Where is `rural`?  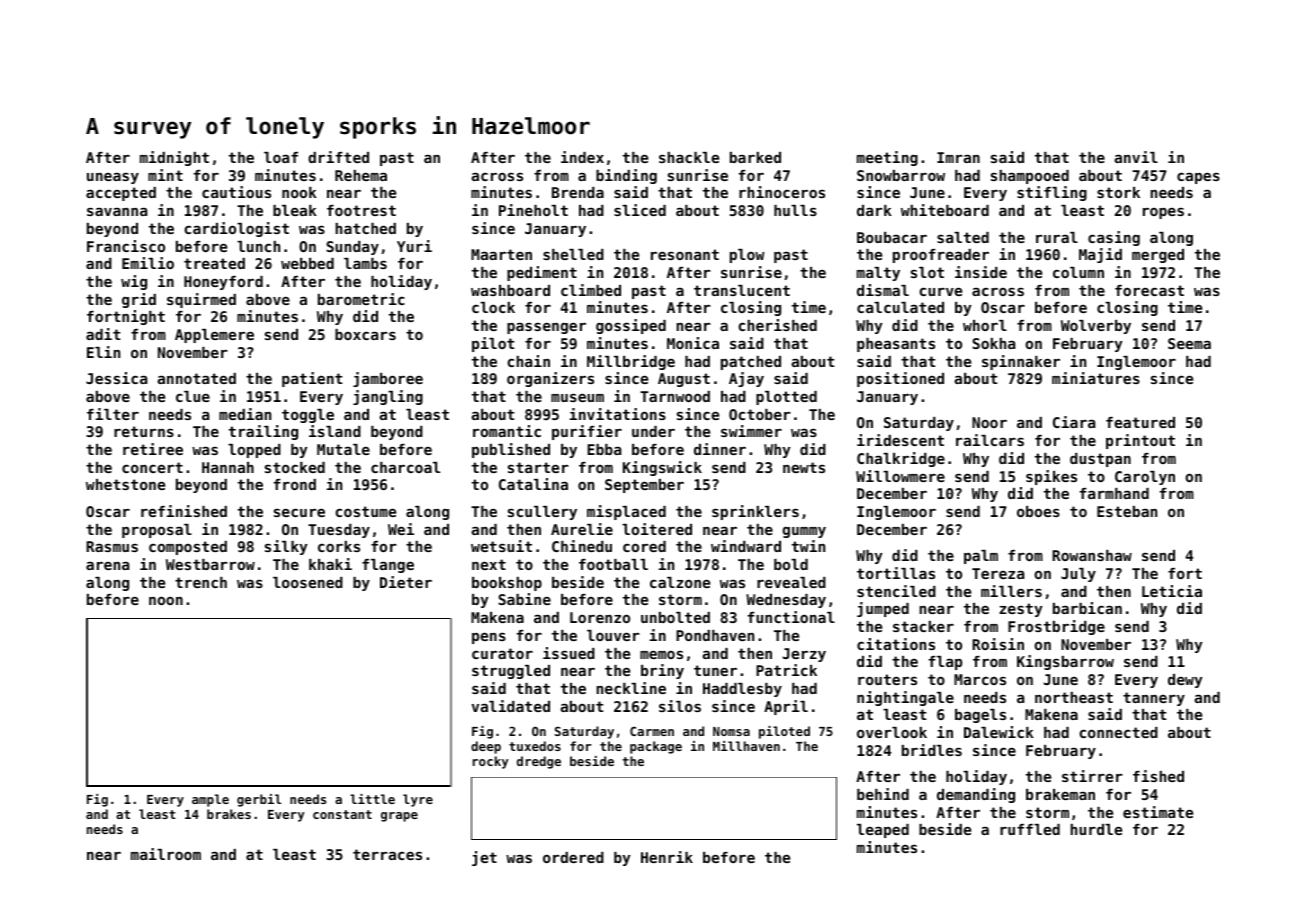
rural is located at coordinates (1057, 237).
